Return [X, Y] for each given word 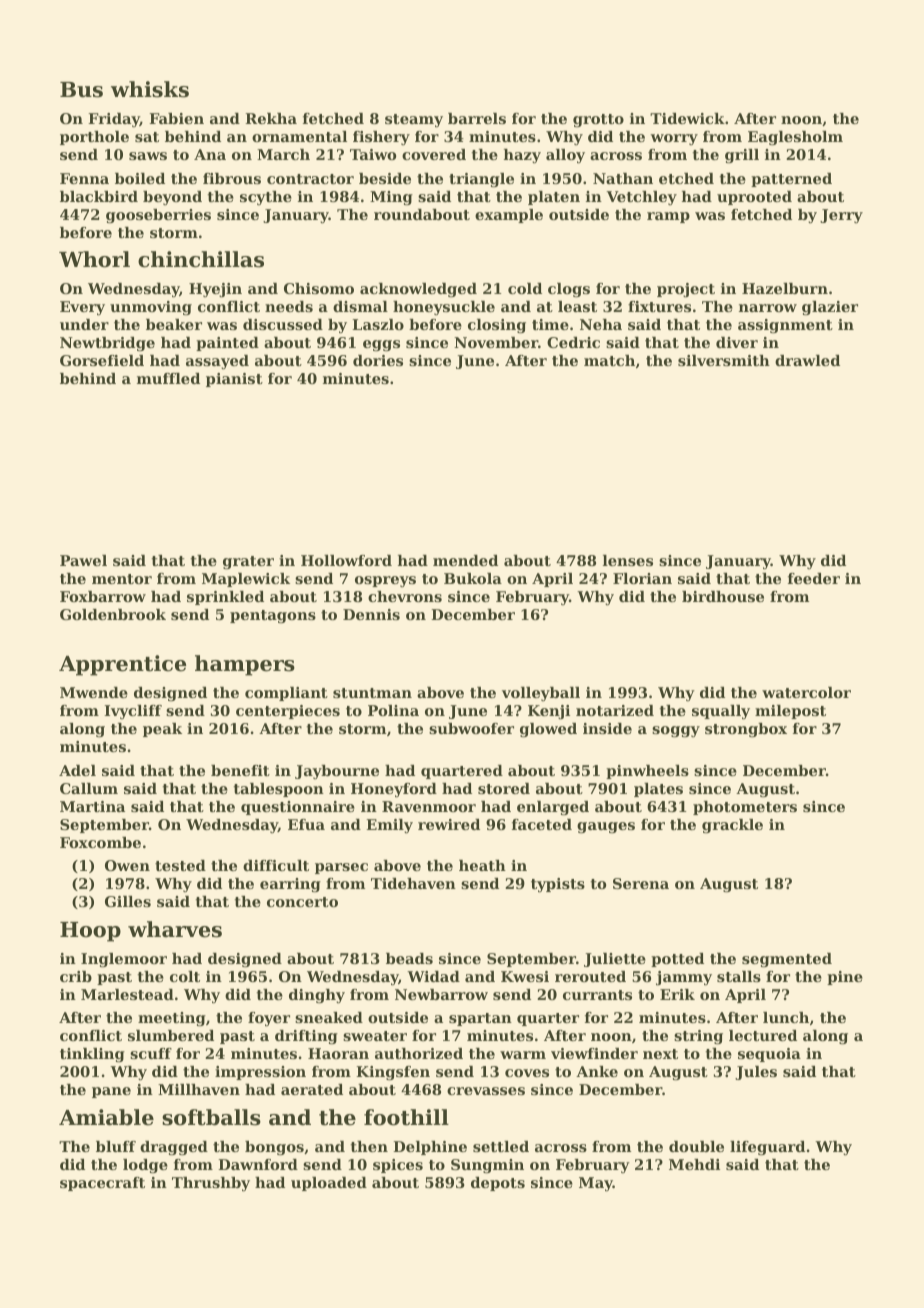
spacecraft [102, 1184]
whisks [150, 89]
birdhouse [723, 596]
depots [498, 1184]
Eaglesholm [795, 138]
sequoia [769, 1055]
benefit [240, 770]
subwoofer [471, 728]
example [509, 216]
